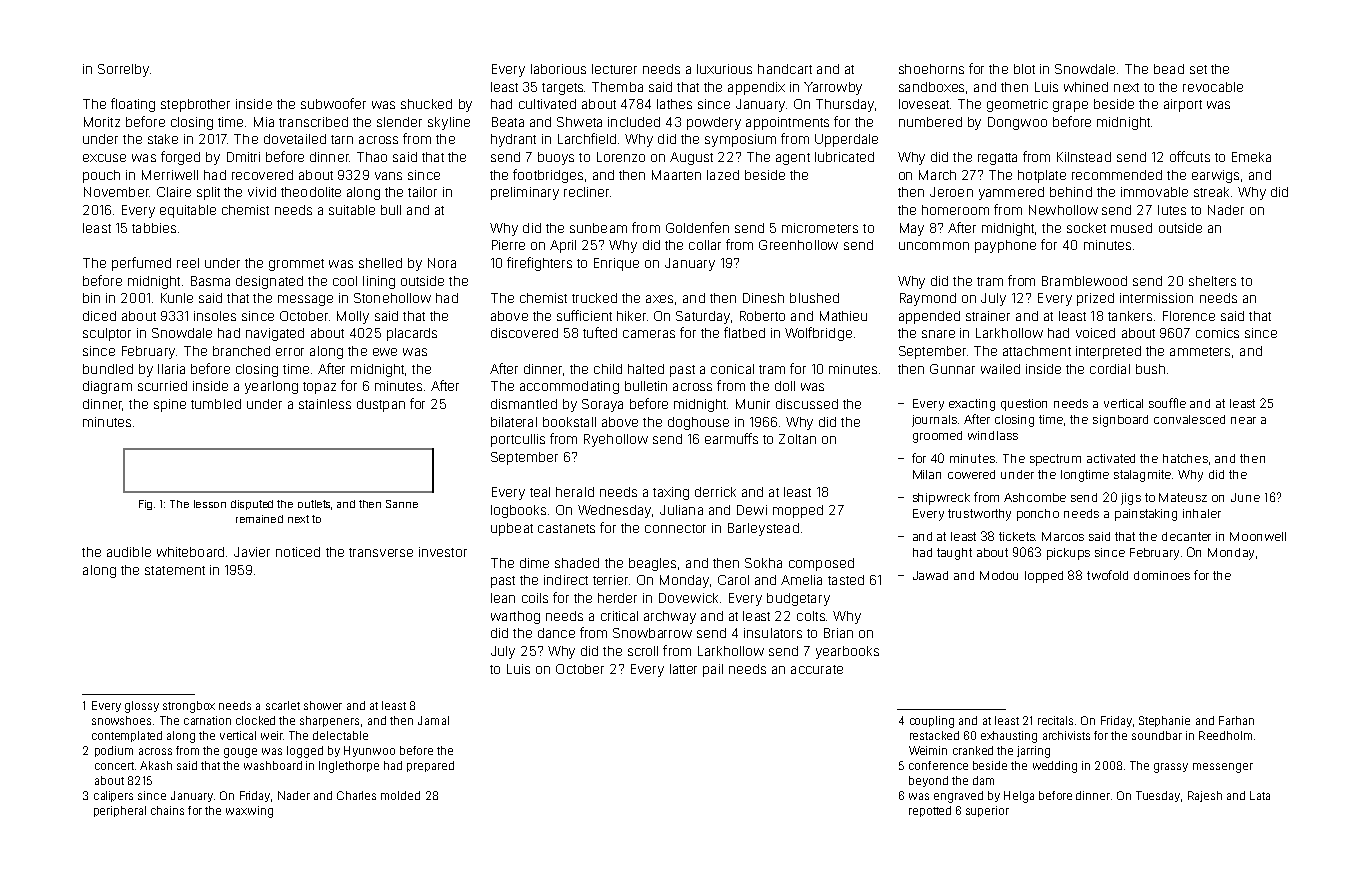  I want to click on Sorrelby, so click(123, 70).
